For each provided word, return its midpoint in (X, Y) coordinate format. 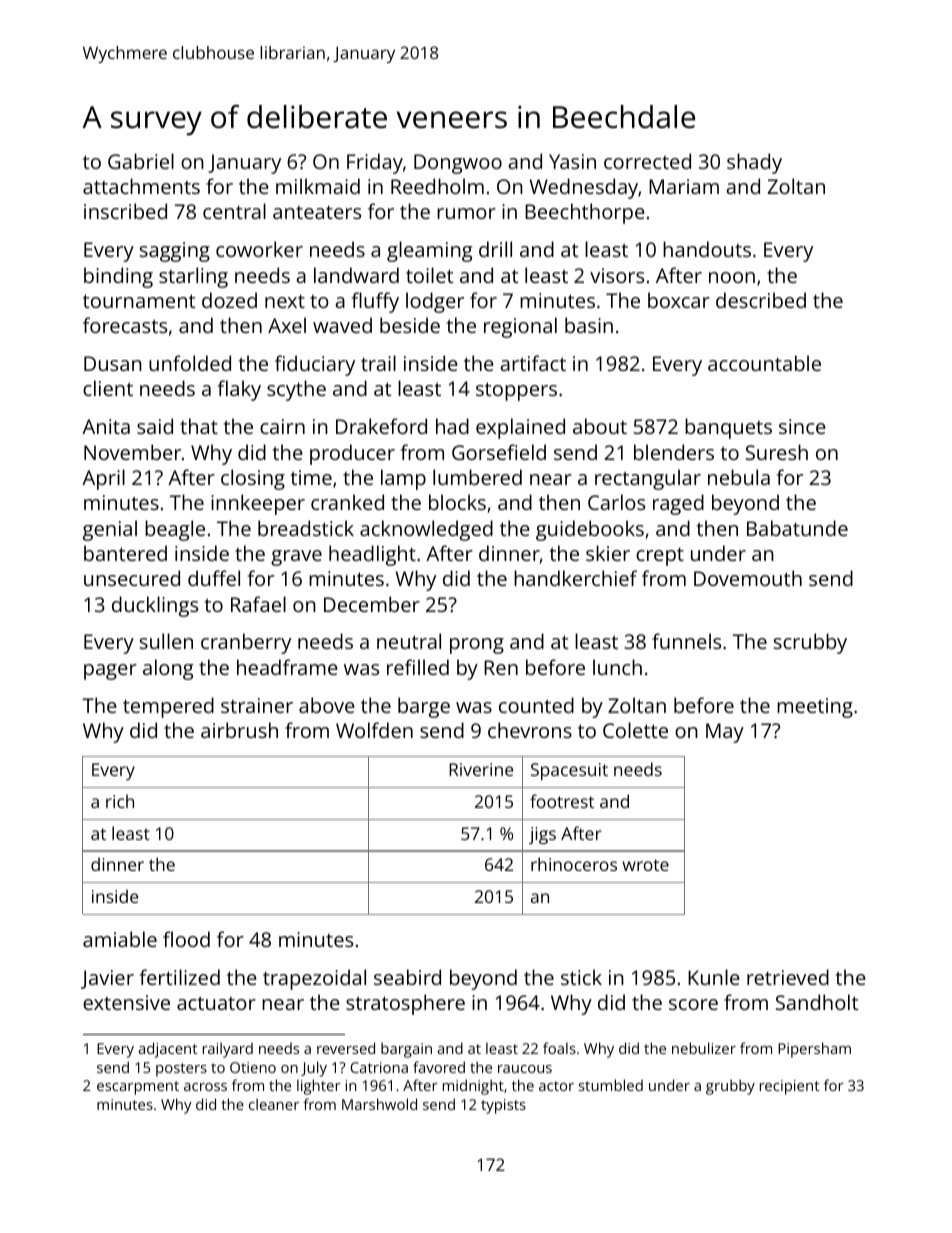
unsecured (132, 578)
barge (424, 707)
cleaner (274, 1104)
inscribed (125, 211)
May (725, 733)
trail (378, 363)
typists (503, 1106)
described (761, 300)
